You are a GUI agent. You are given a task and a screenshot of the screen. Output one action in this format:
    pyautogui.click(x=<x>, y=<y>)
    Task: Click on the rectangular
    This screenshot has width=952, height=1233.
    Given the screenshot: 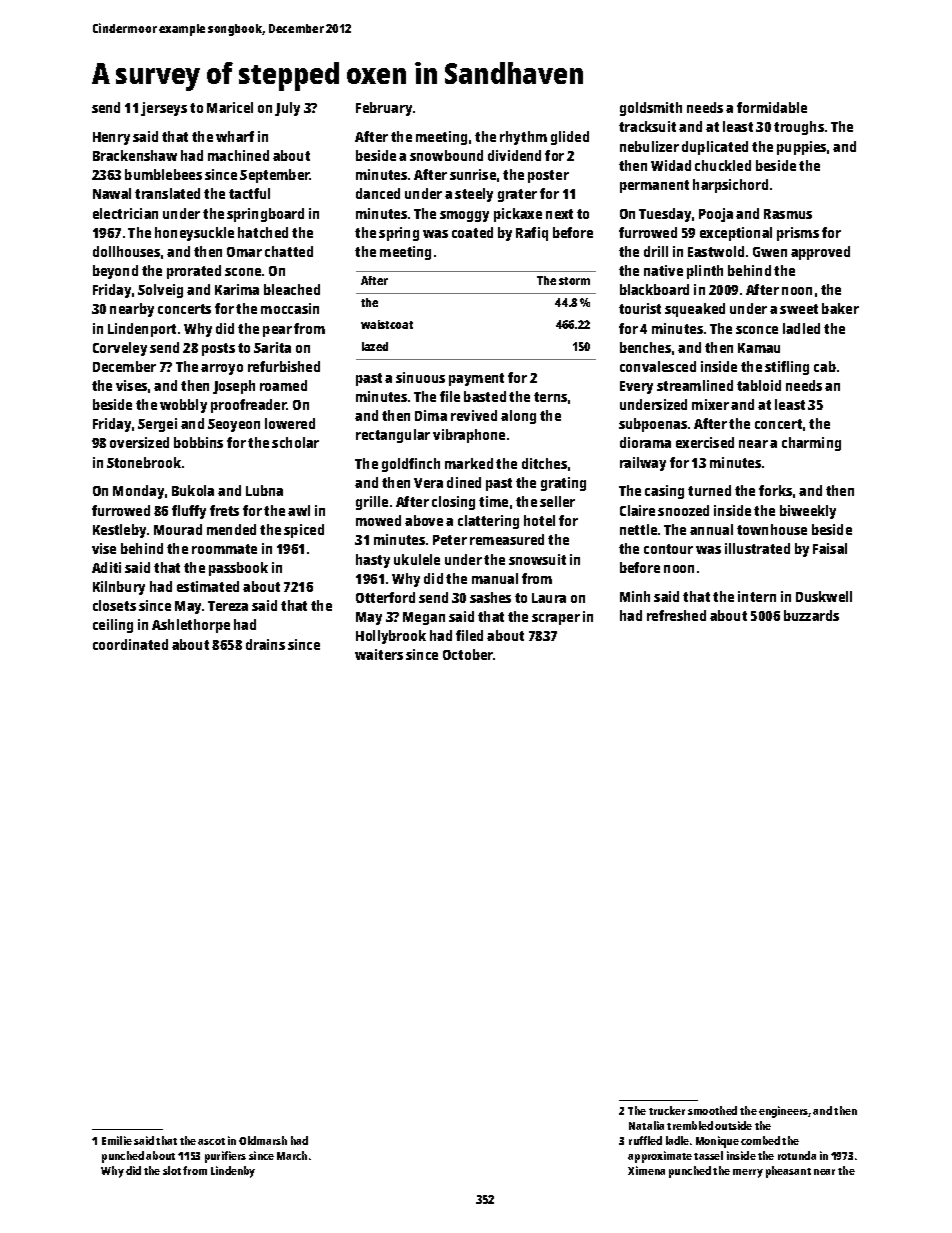 What is the action you would take?
    pyautogui.click(x=393, y=436)
